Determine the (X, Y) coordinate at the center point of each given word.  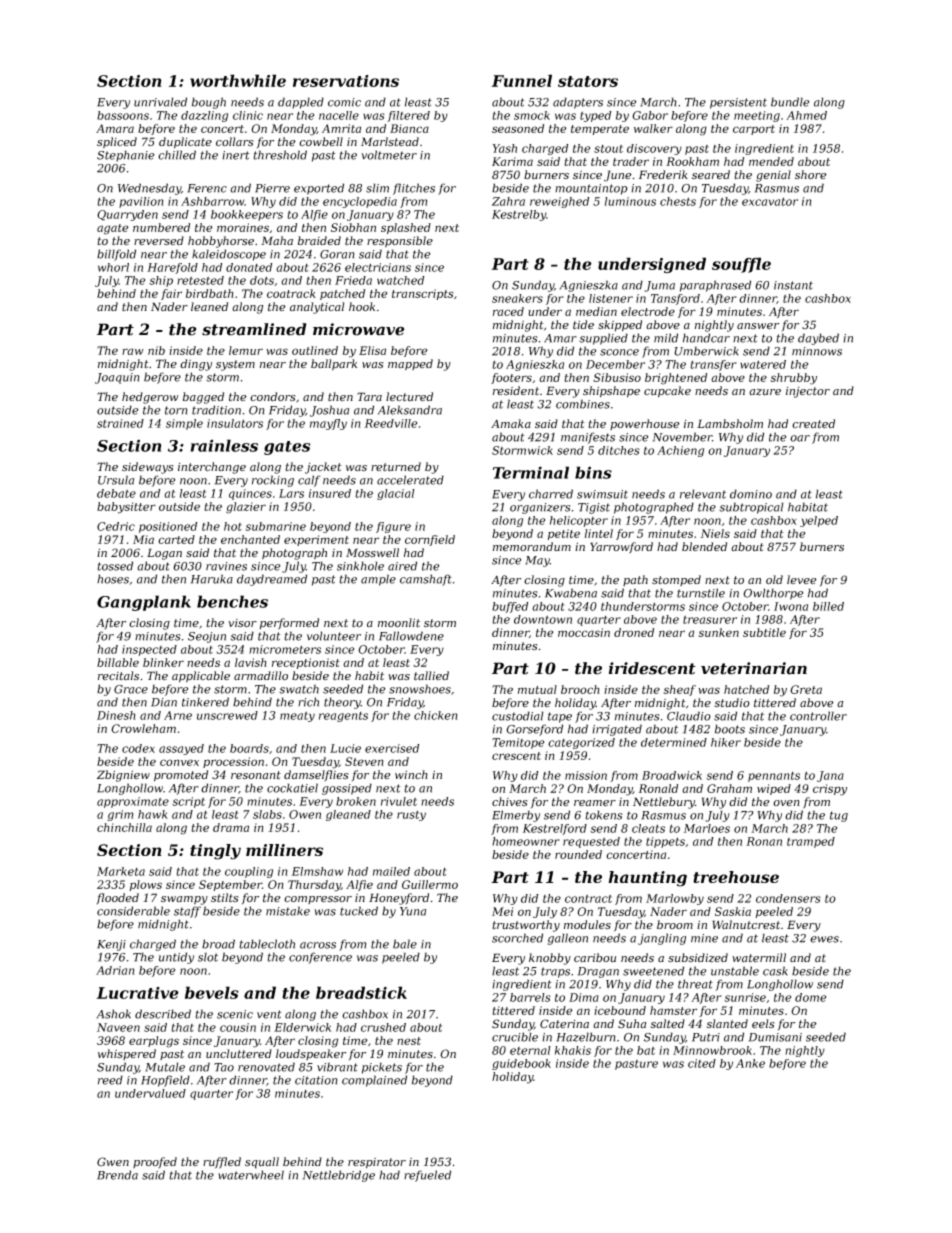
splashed (406, 228)
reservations (346, 81)
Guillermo (430, 884)
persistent (738, 103)
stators (588, 81)
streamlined (254, 329)
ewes (824, 939)
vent (269, 1014)
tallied (431, 676)
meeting (757, 116)
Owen (305, 814)
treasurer (710, 620)
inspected (149, 650)
